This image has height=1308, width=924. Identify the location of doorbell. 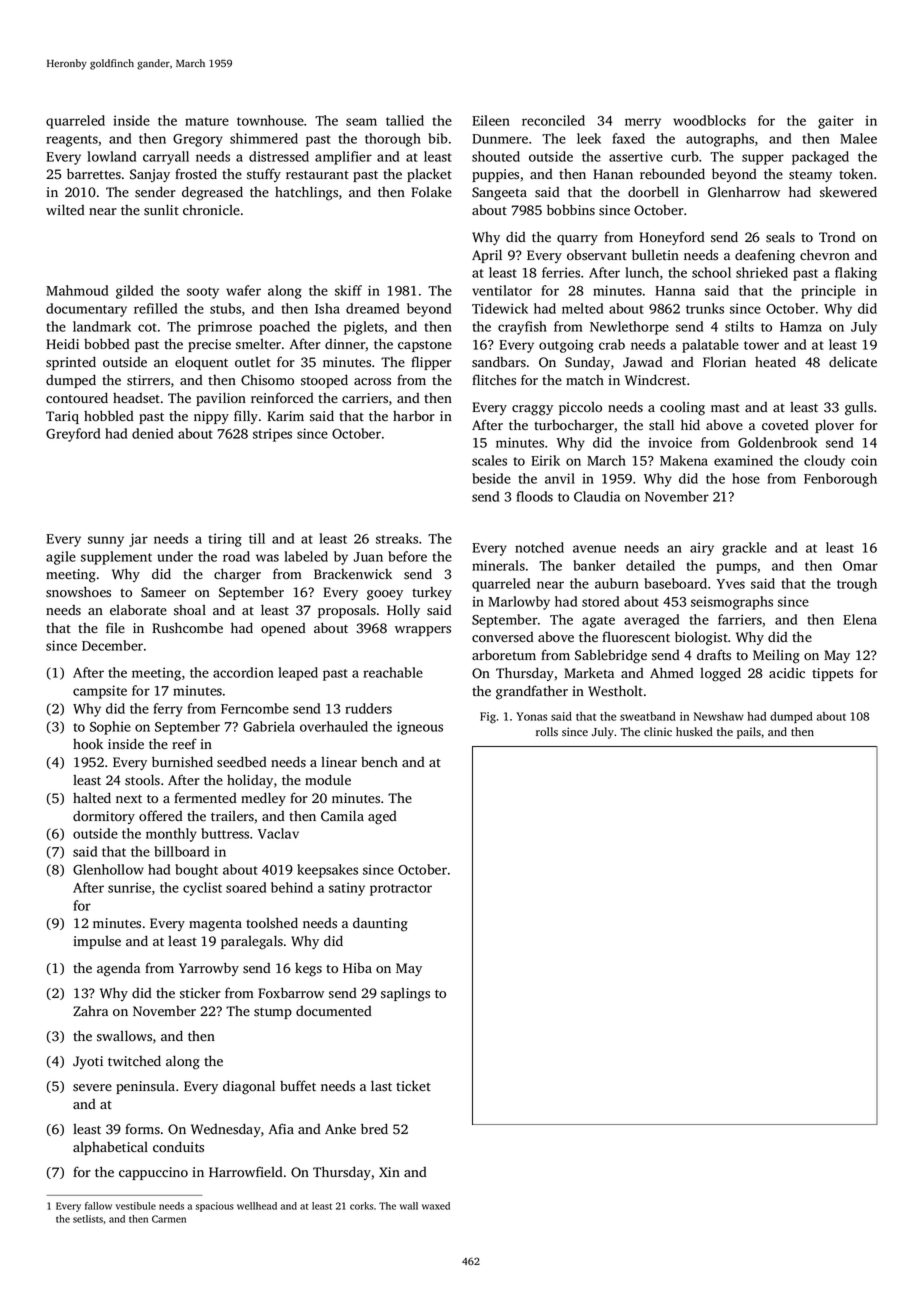
(653, 192).
